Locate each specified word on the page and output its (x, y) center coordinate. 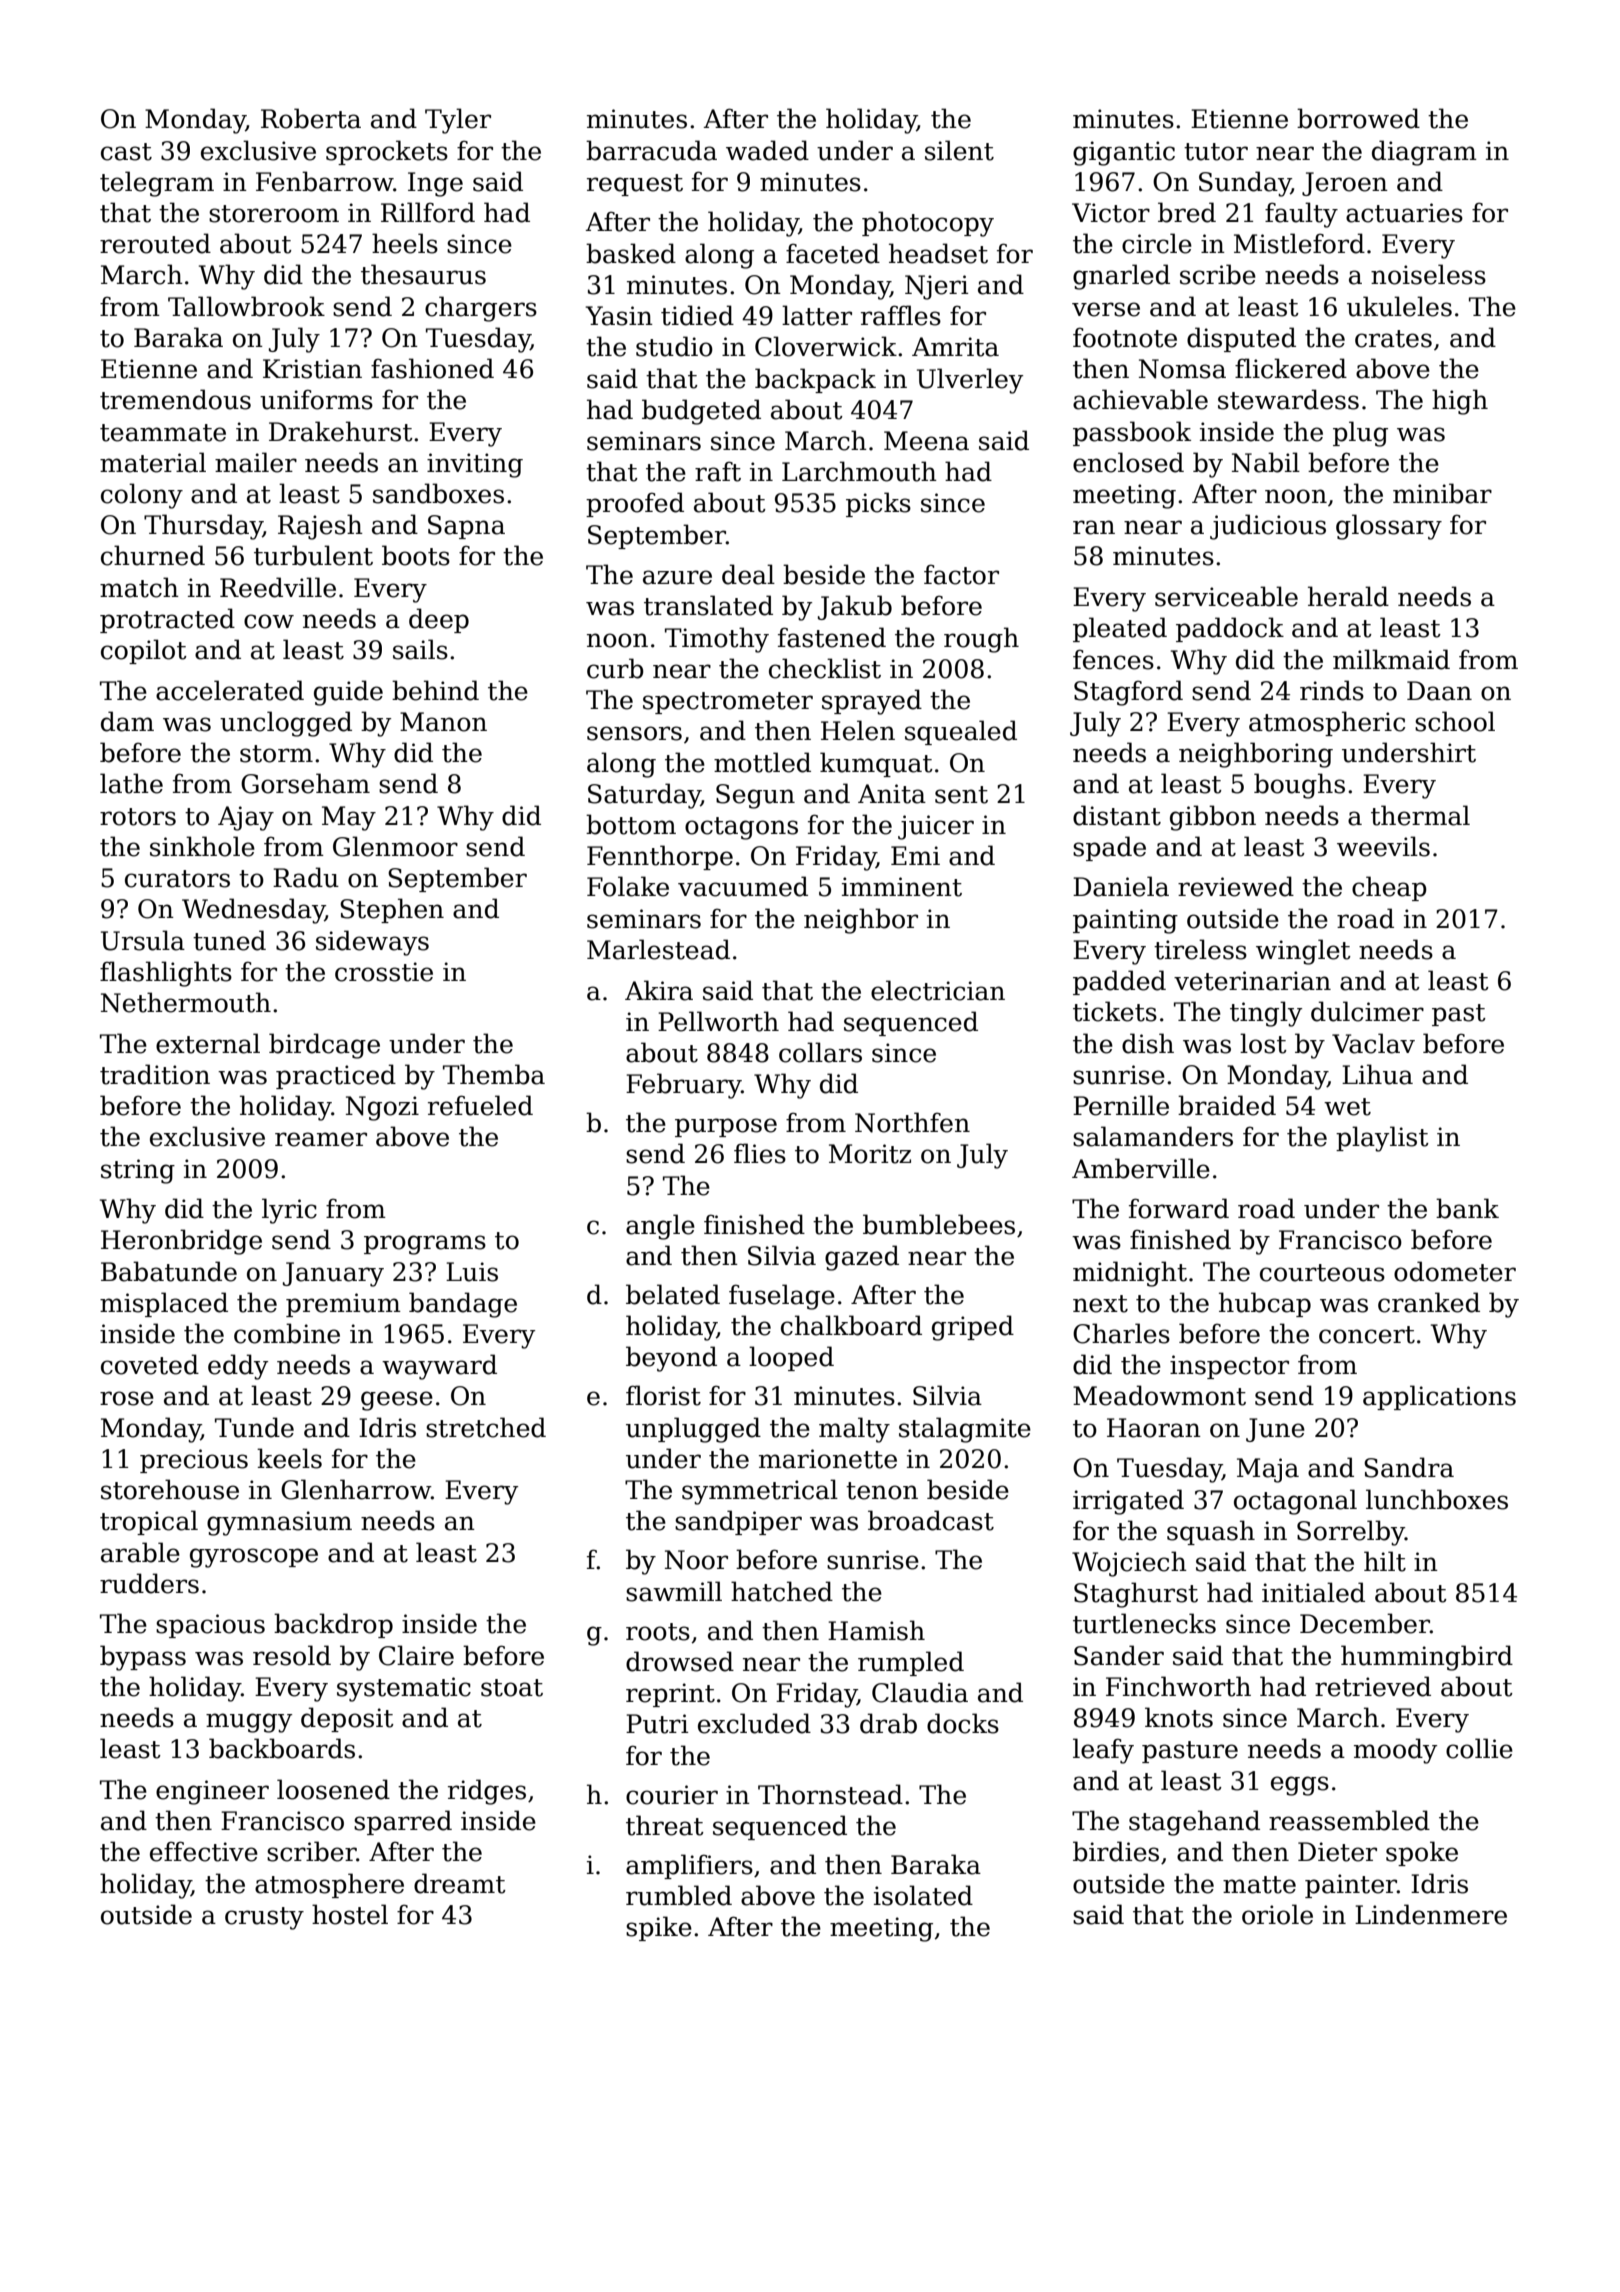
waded (767, 150)
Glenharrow (356, 1489)
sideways (372, 943)
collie (1479, 1748)
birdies (1116, 1851)
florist (663, 1395)
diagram (1424, 153)
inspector (1229, 1367)
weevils (1383, 846)
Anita (892, 794)
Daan (1439, 691)
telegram (157, 184)
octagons (741, 828)
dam (127, 721)
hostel (350, 1914)
